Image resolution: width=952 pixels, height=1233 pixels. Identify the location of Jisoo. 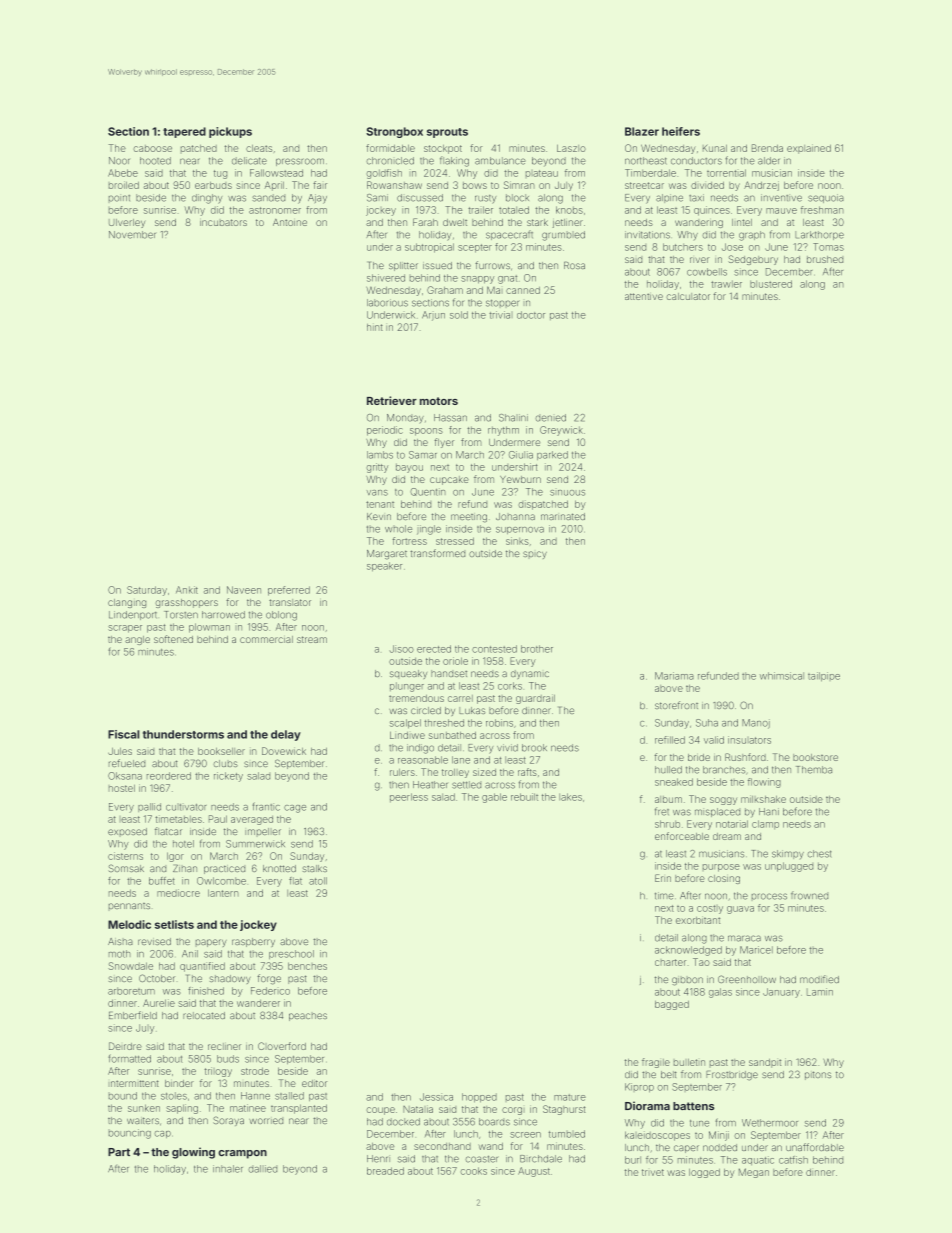
(401, 649).
